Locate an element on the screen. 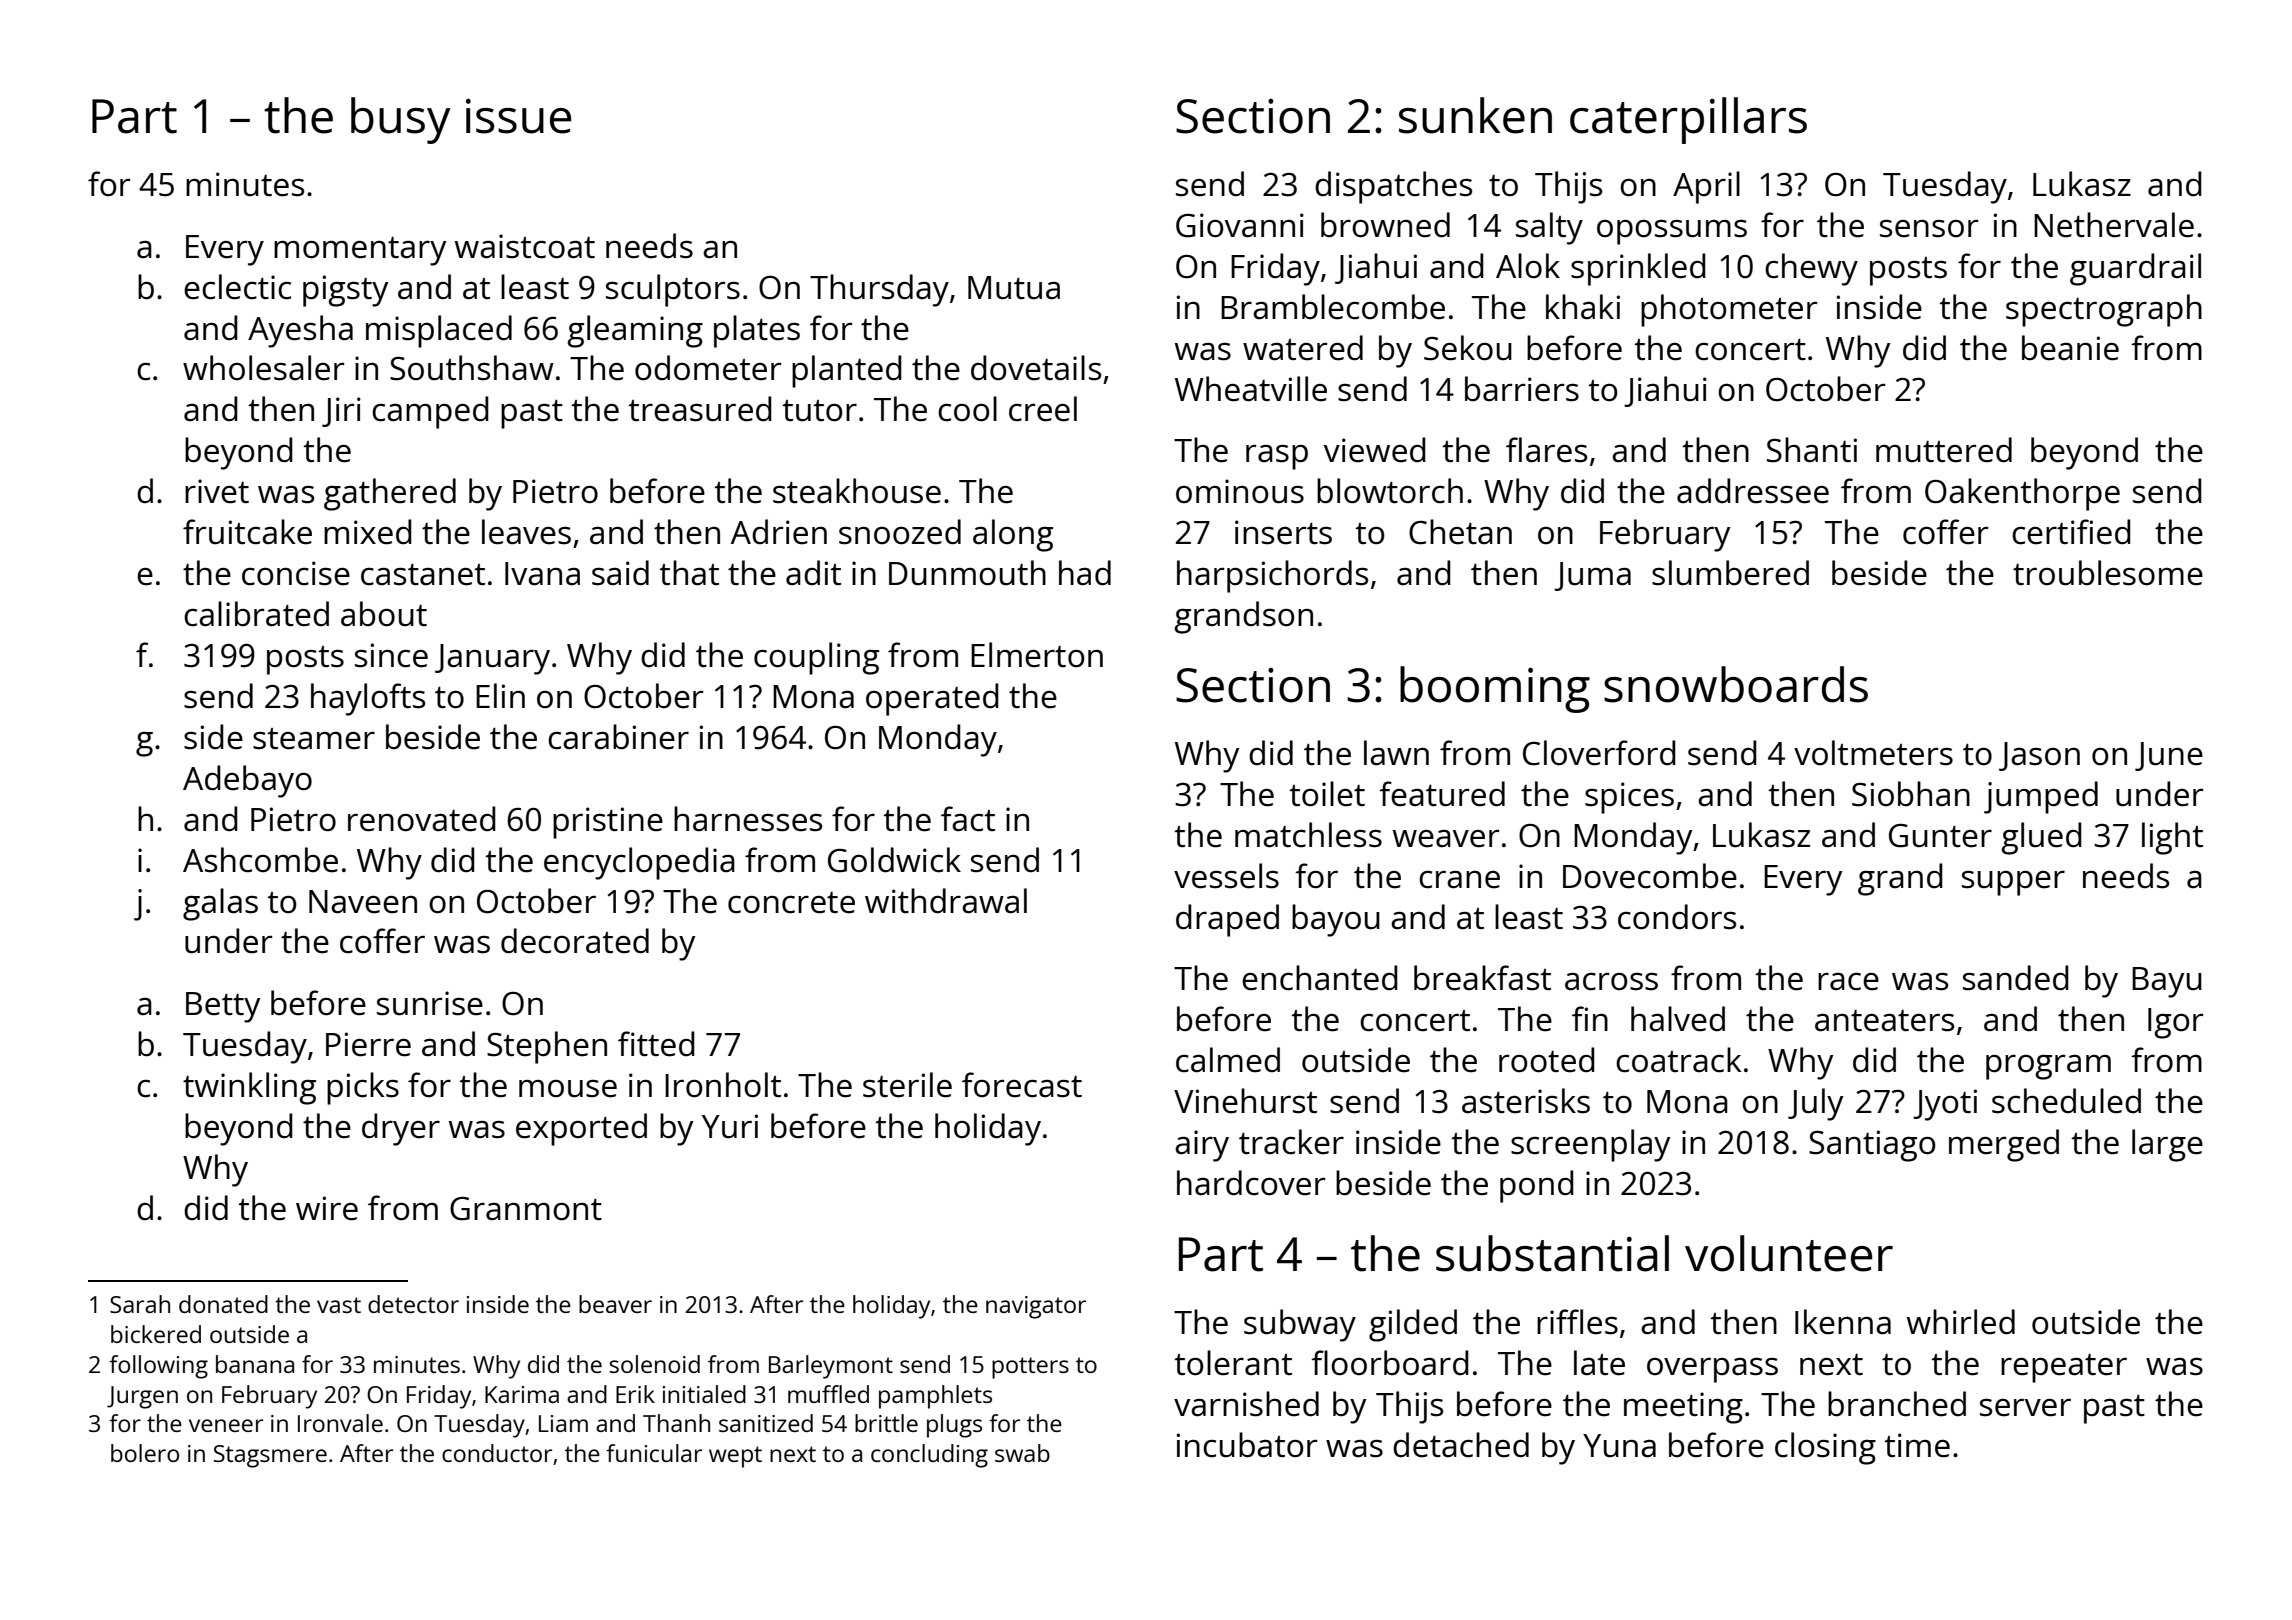 This screenshot has height=1620, width=2292. busy is located at coordinates (401, 120).
